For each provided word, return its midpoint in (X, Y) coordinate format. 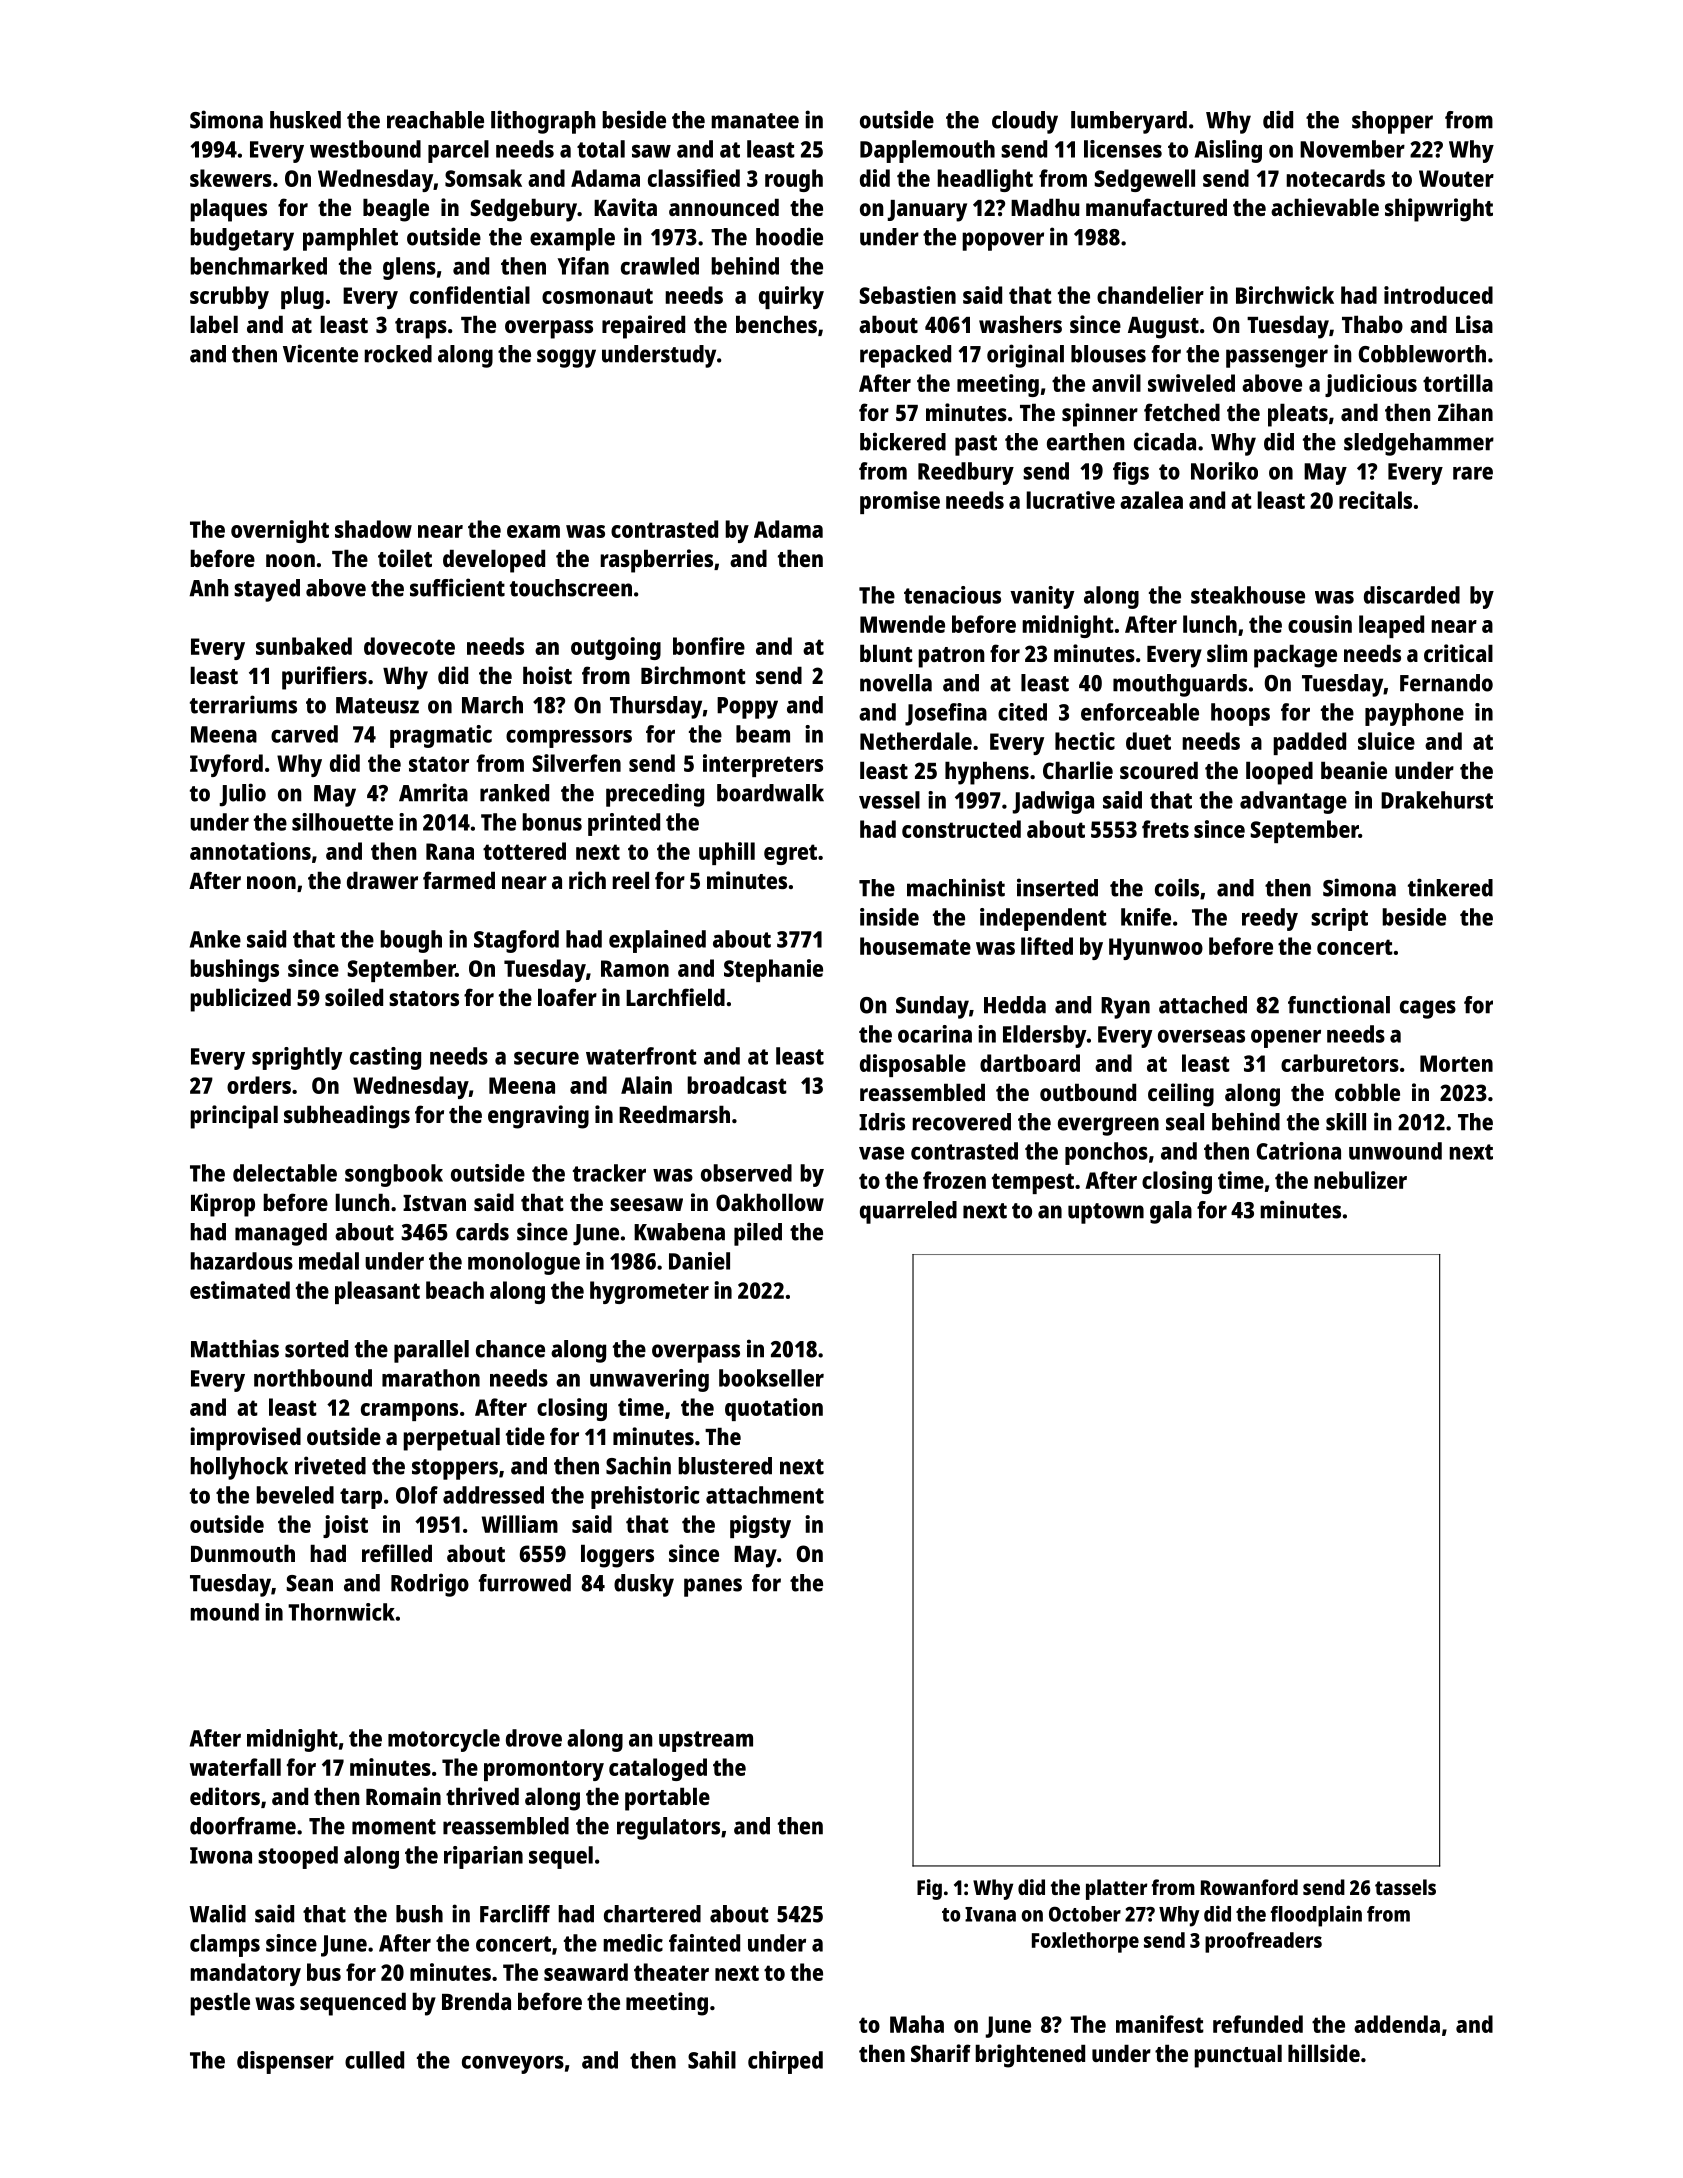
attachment (765, 1495)
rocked (398, 354)
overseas (1201, 1036)
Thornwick (341, 1612)
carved (304, 734)
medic (633, 1943)
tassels (1405, 1887)
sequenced (353, 2004)
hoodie (789, 236)
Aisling (1228, 151)
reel (631, 880)
